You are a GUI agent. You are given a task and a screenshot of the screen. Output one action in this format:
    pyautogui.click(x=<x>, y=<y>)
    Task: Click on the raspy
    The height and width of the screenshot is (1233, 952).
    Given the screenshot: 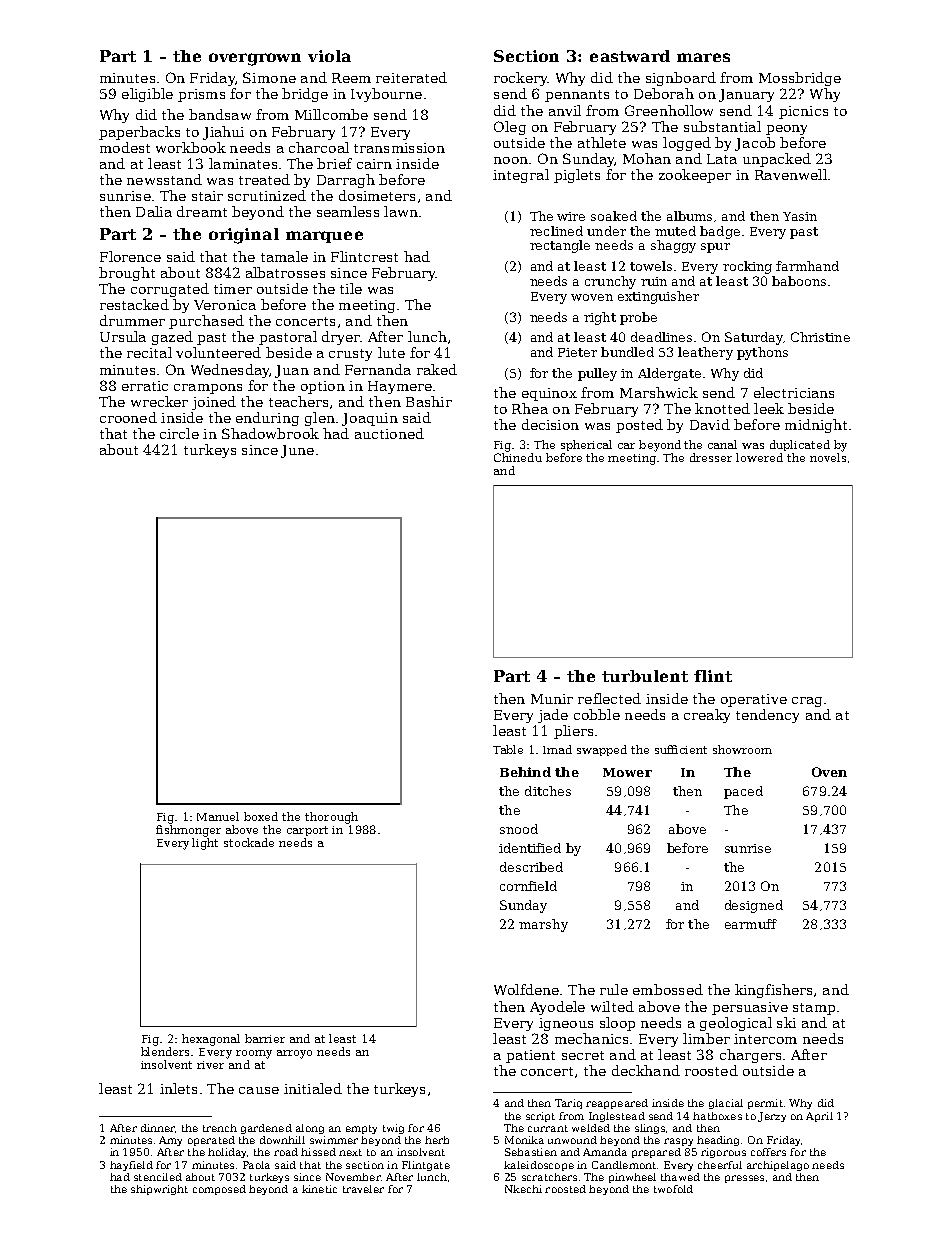 What is the action you would take?
    pyautogui.click(x=678, y=1142)
